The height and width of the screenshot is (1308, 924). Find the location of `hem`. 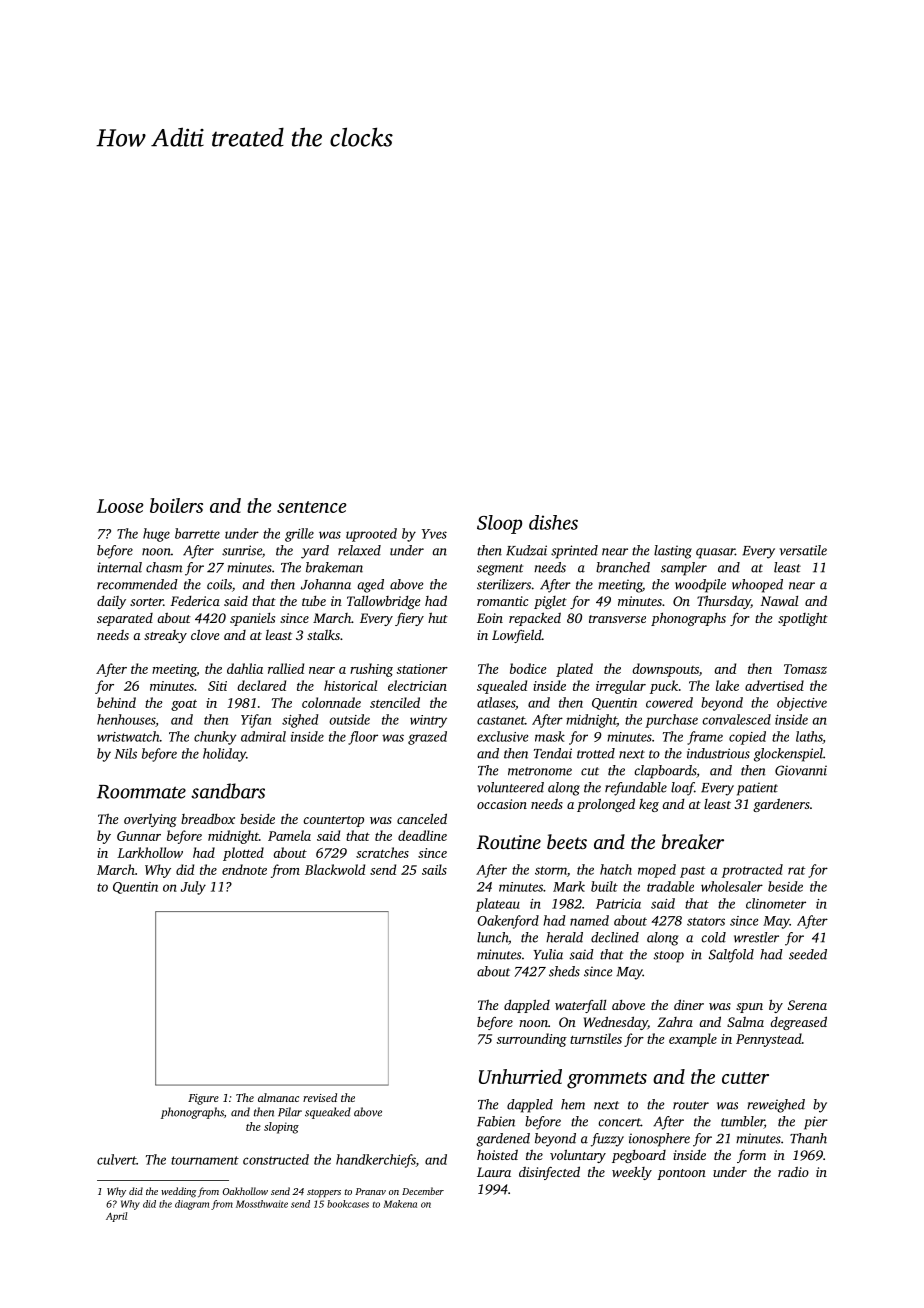

hem is located at coordinates (573, 1104).
